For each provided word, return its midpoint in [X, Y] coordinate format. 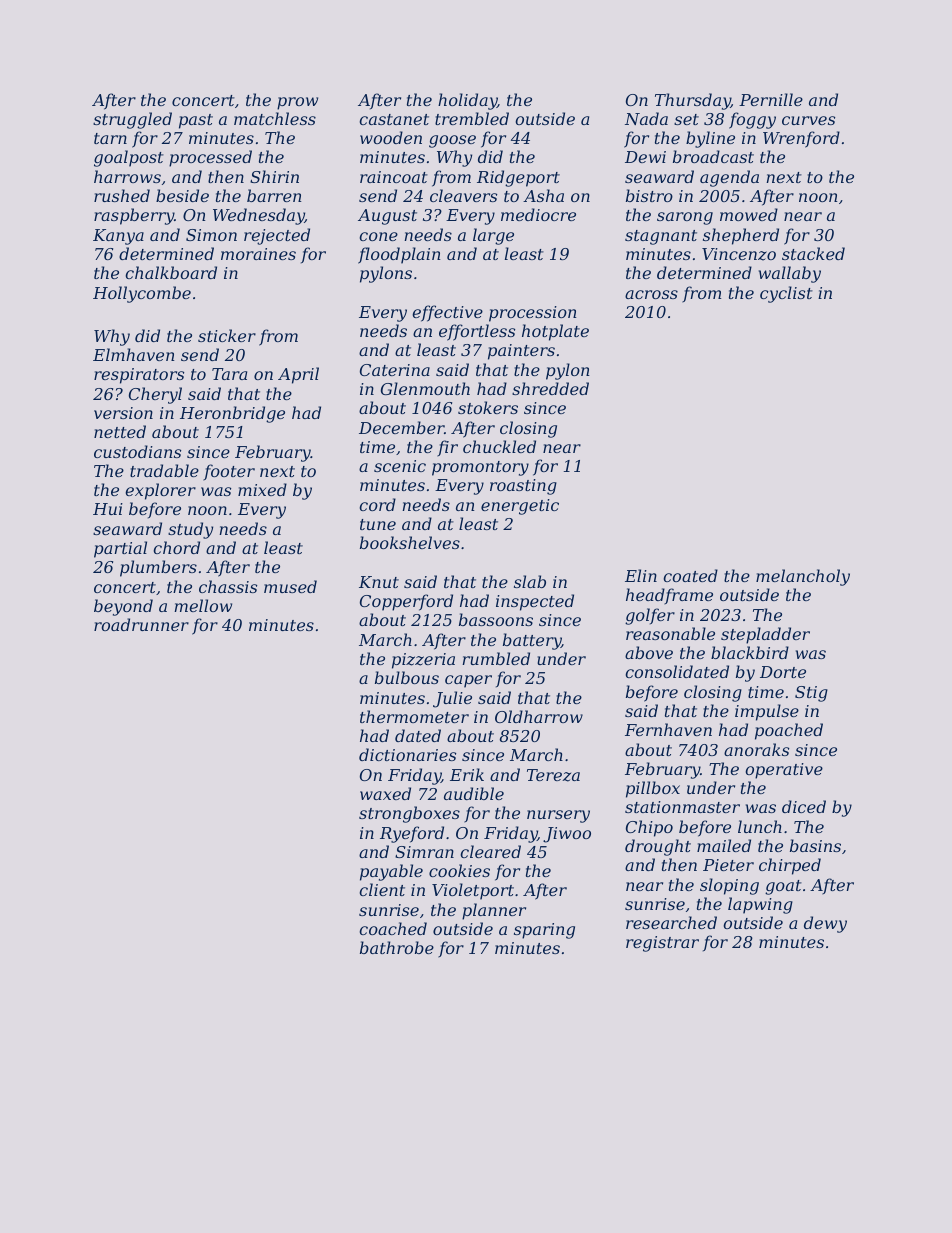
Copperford [406, 602]
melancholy [803, 577]
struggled [132, 120]
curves [808, 120]
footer [229, 472]
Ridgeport [518, 178]
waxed [385, 793]
